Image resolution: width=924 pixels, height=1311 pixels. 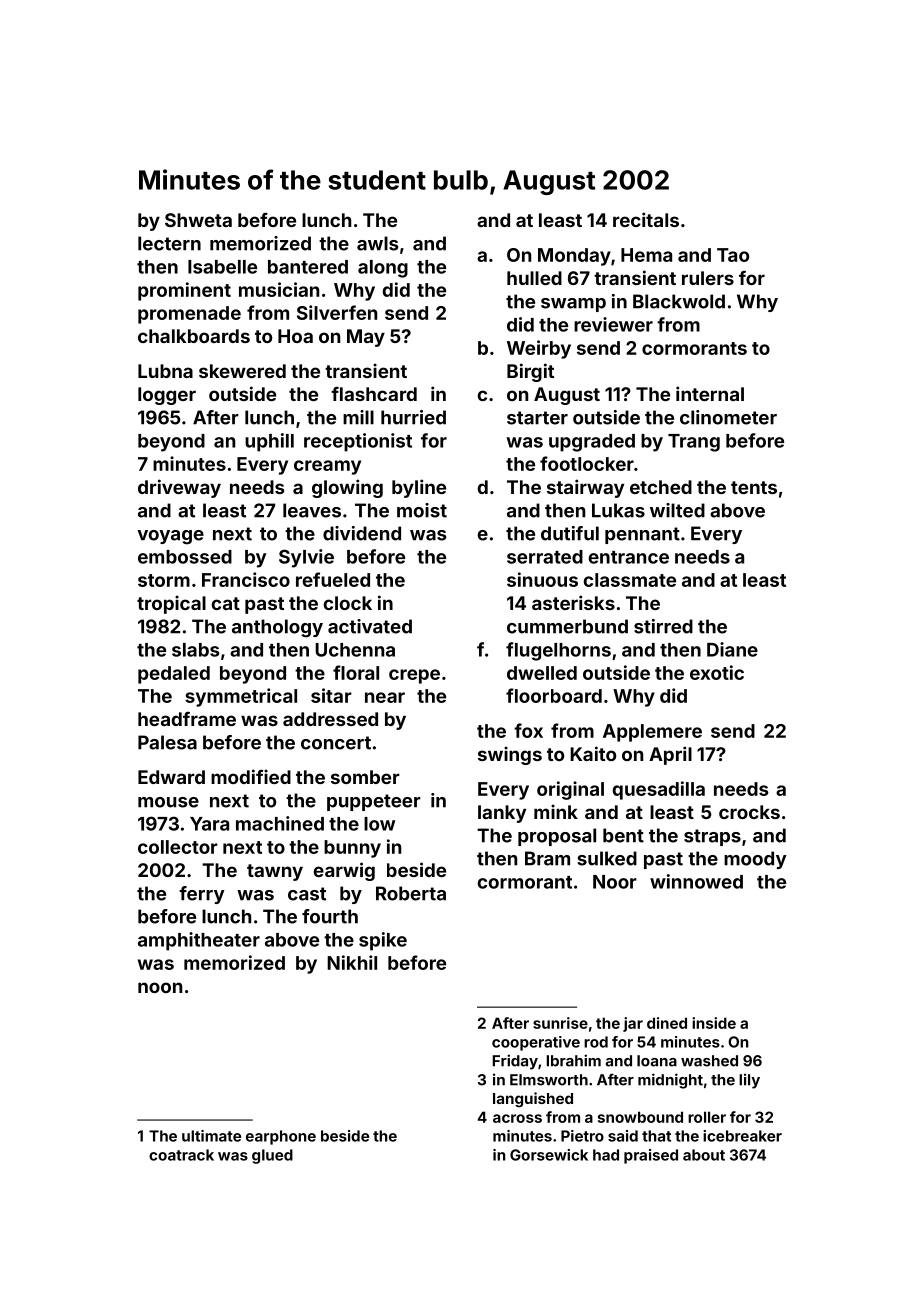 What do you see at coordinates (574, 257) in the screenshot?
I see `Monday` at bounding box center [574, 257].
